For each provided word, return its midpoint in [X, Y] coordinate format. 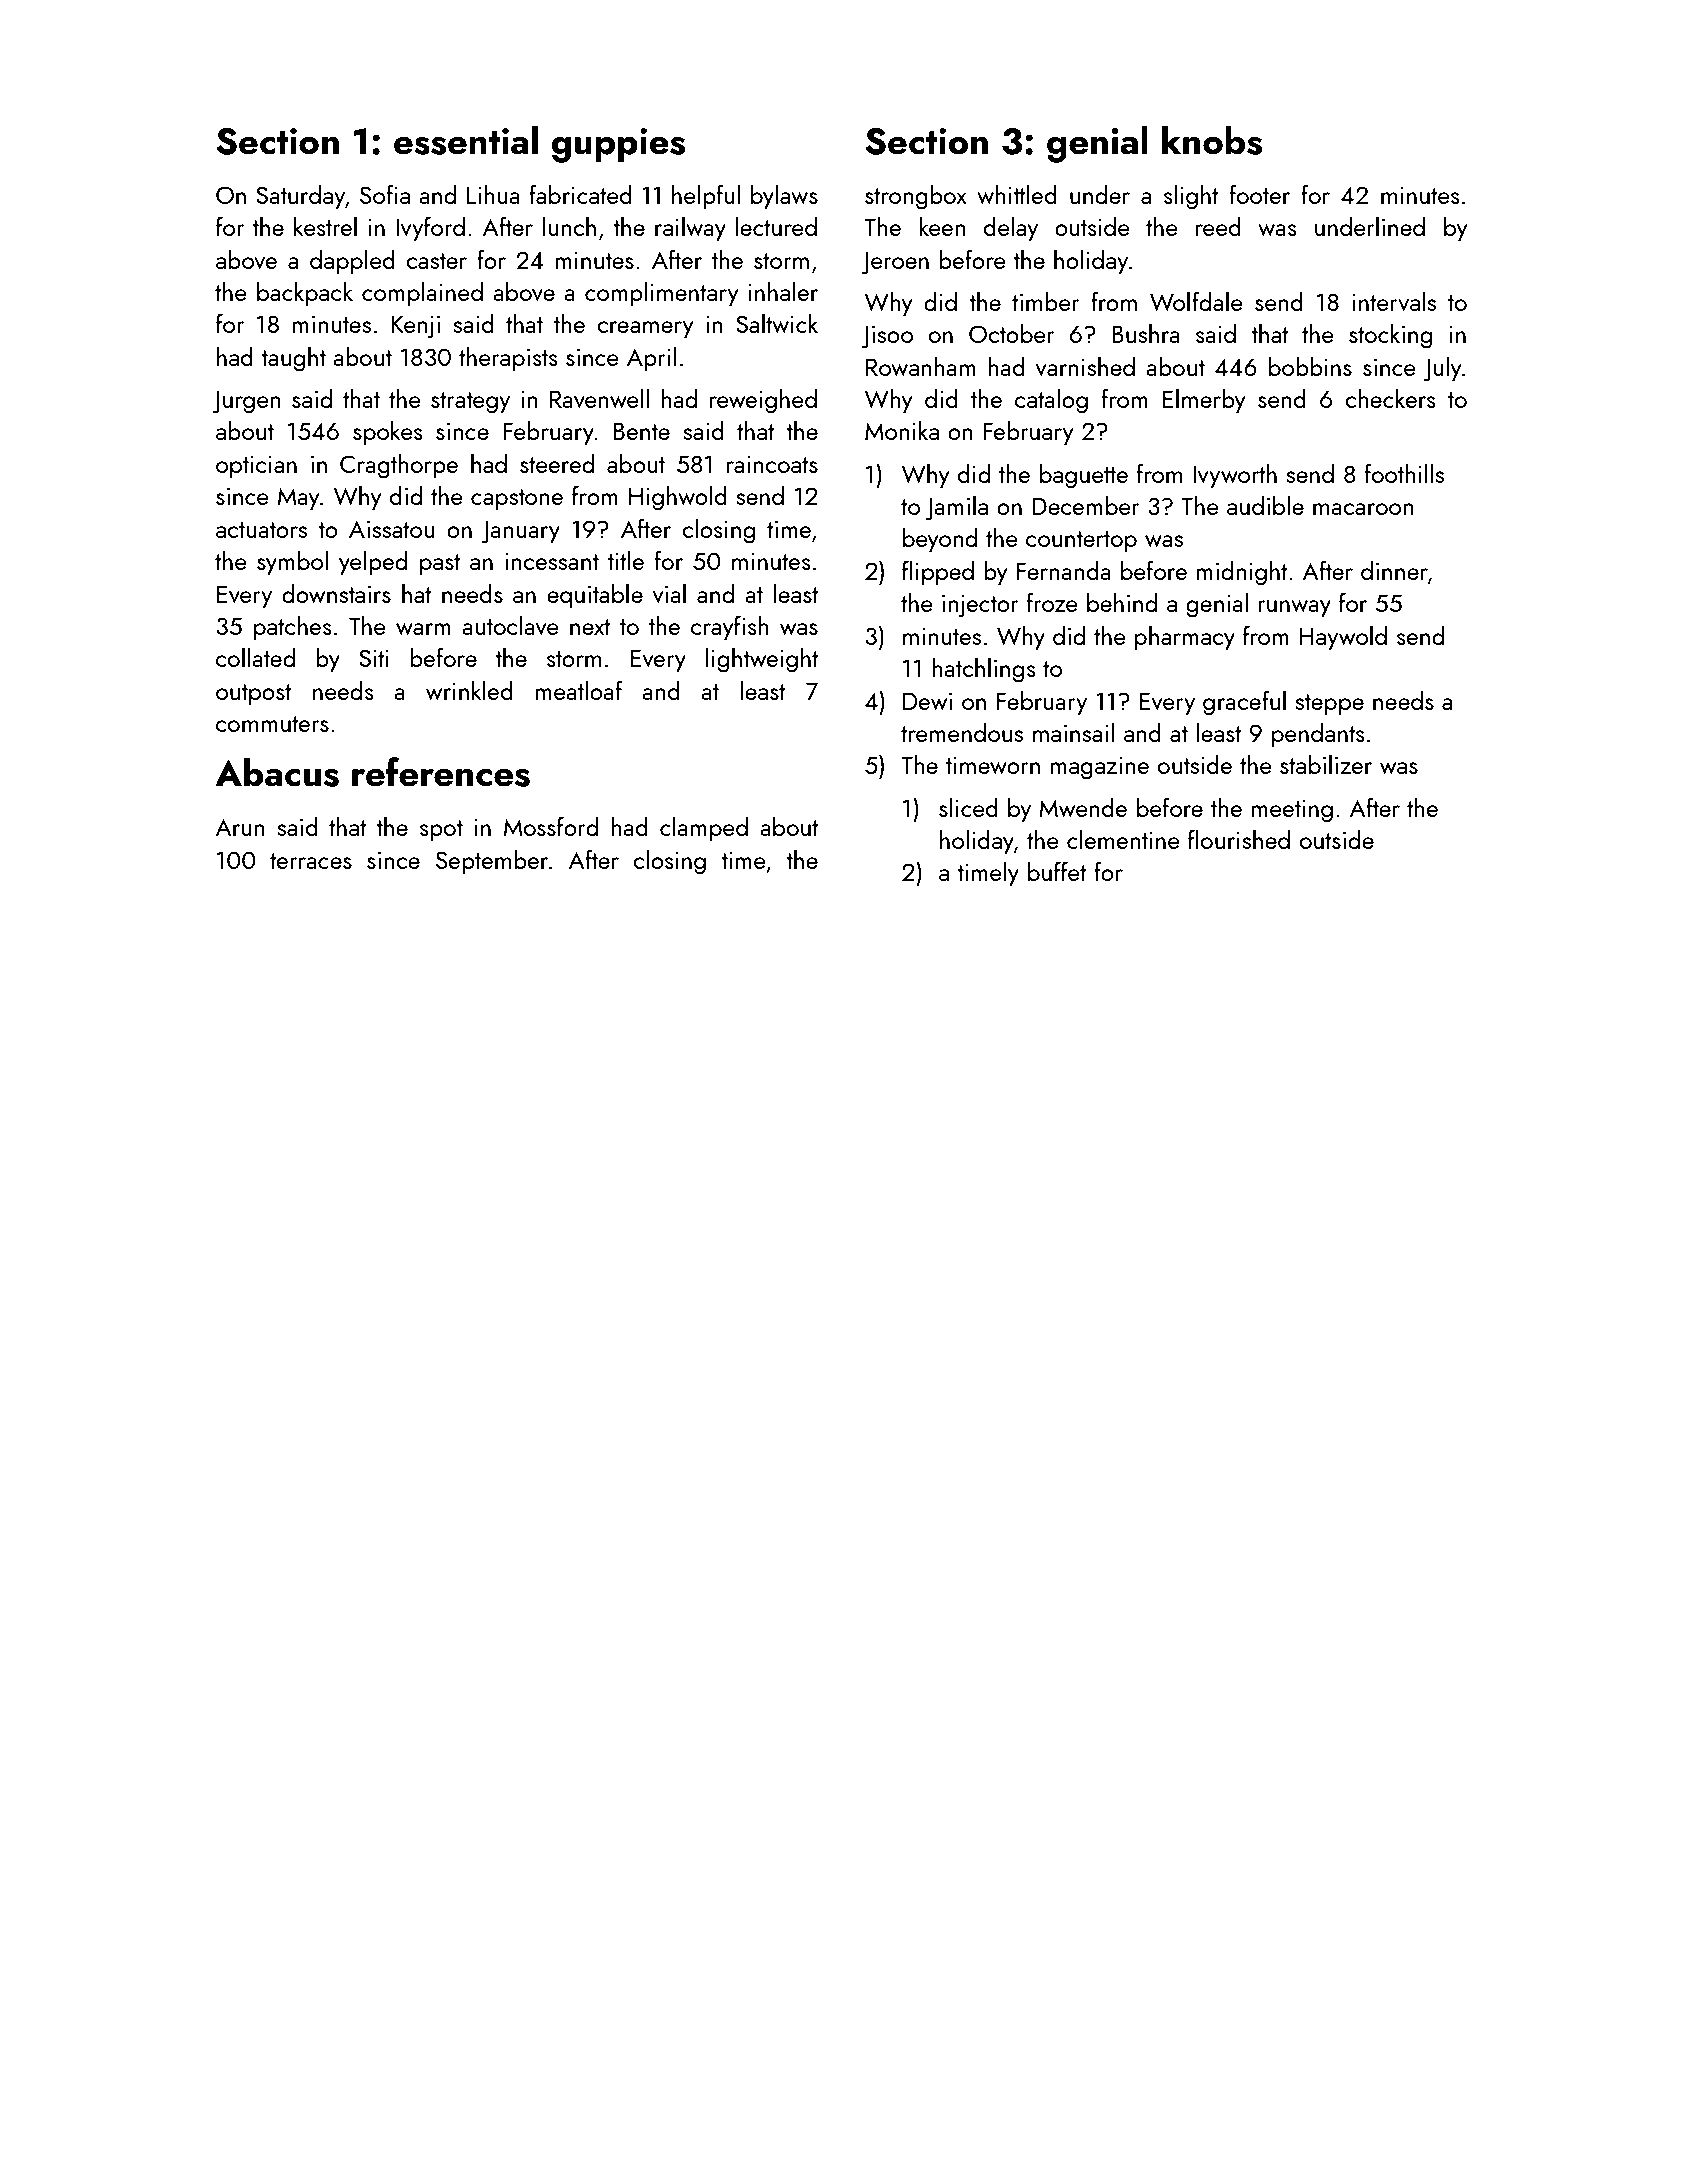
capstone [517, 499]
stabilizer [1326, 764]
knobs [1212, 140]
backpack [305, 293]
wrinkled [469, 690]
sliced [968, 807]
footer [1260, 194]
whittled [1017, 194]
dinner [1394, 570]
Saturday [300, 197]
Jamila [957, 508]
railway [690, 229]
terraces [311, 861]
